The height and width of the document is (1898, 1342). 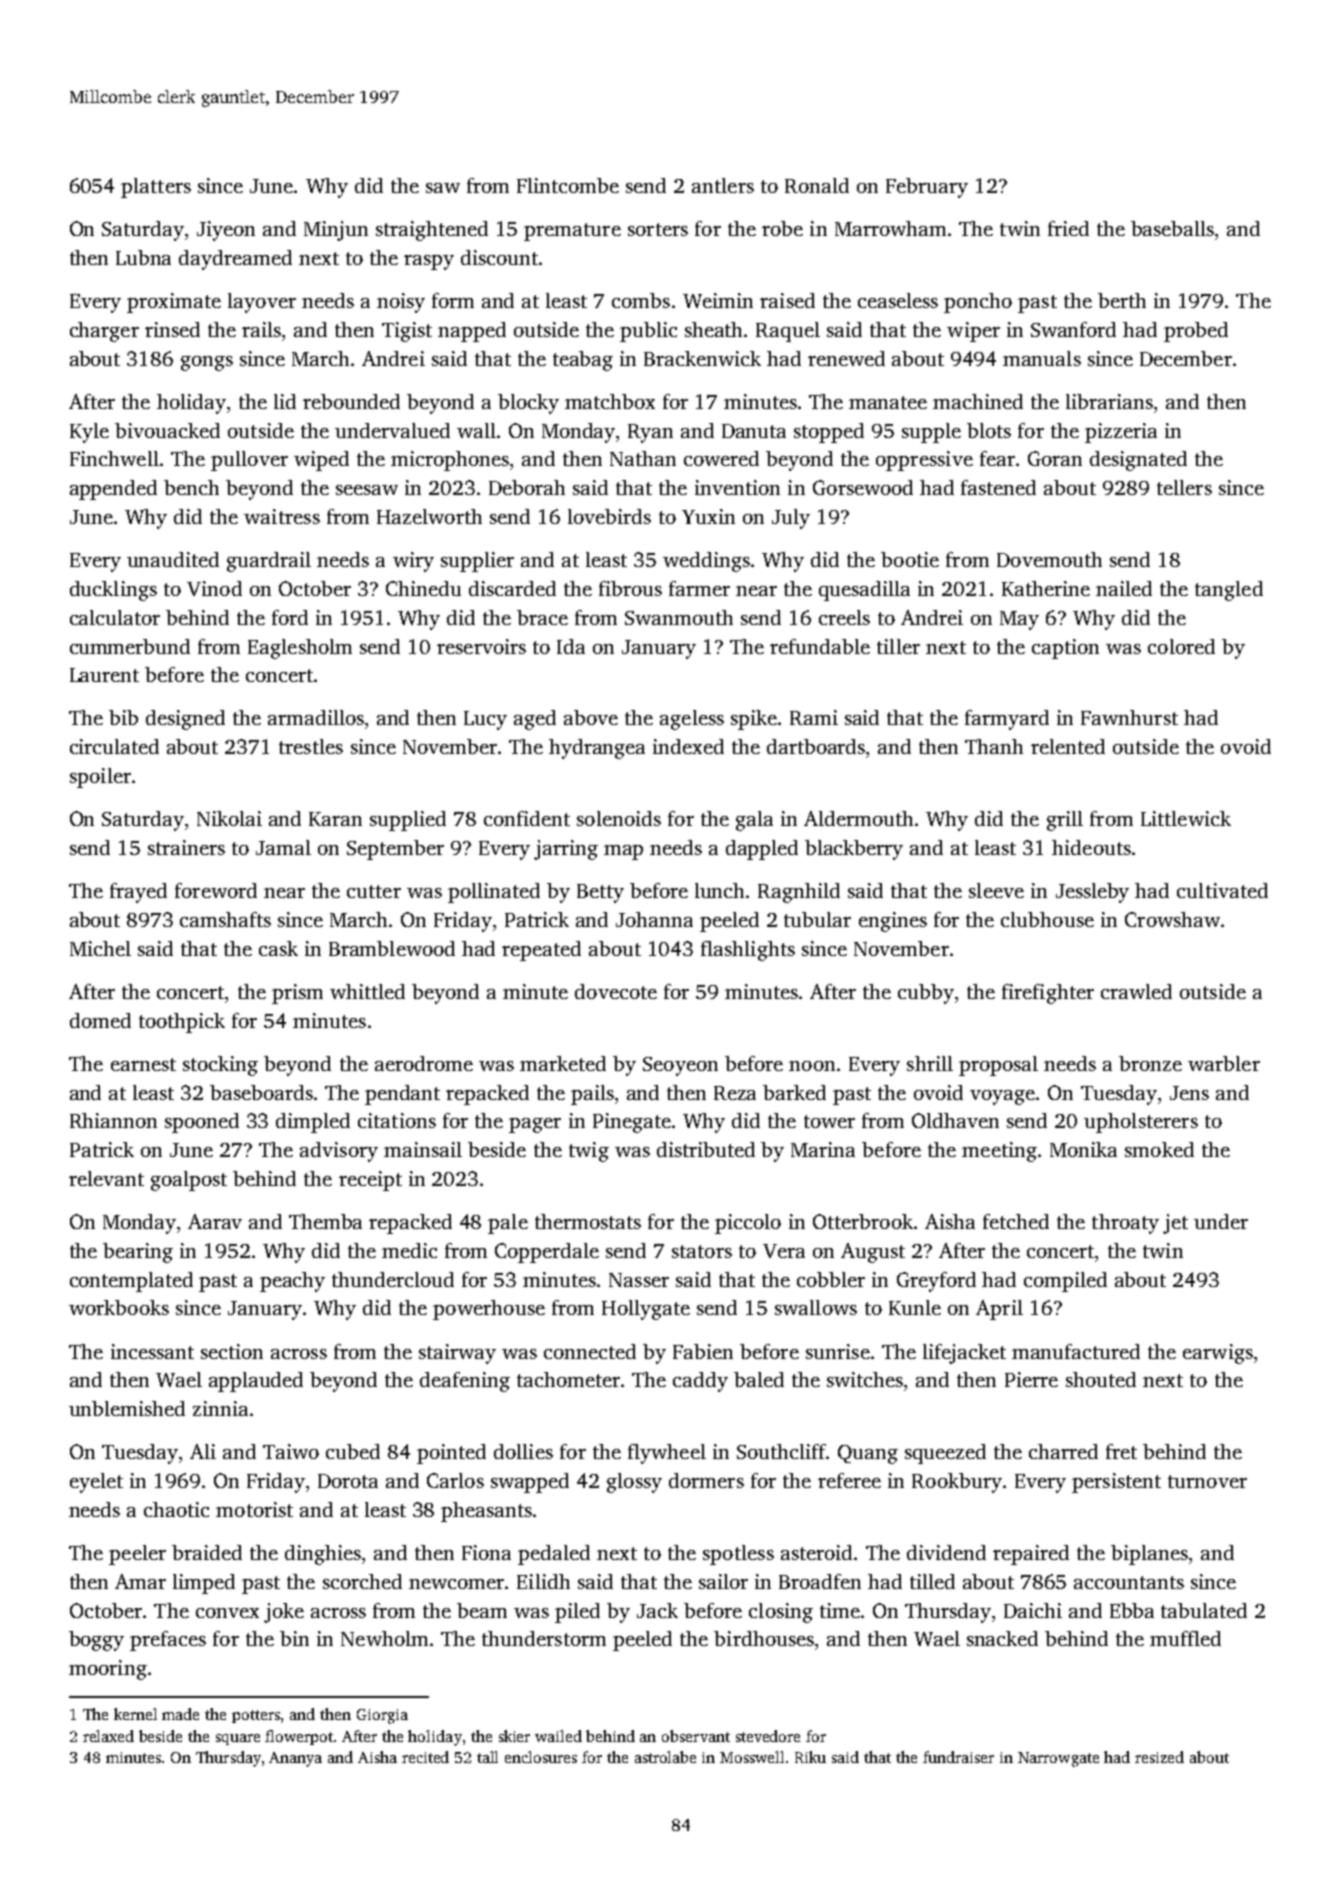 What do you see at coordinates (465, 1382) in the document?
I see `deafening` at bounding box center [465, 1382].
